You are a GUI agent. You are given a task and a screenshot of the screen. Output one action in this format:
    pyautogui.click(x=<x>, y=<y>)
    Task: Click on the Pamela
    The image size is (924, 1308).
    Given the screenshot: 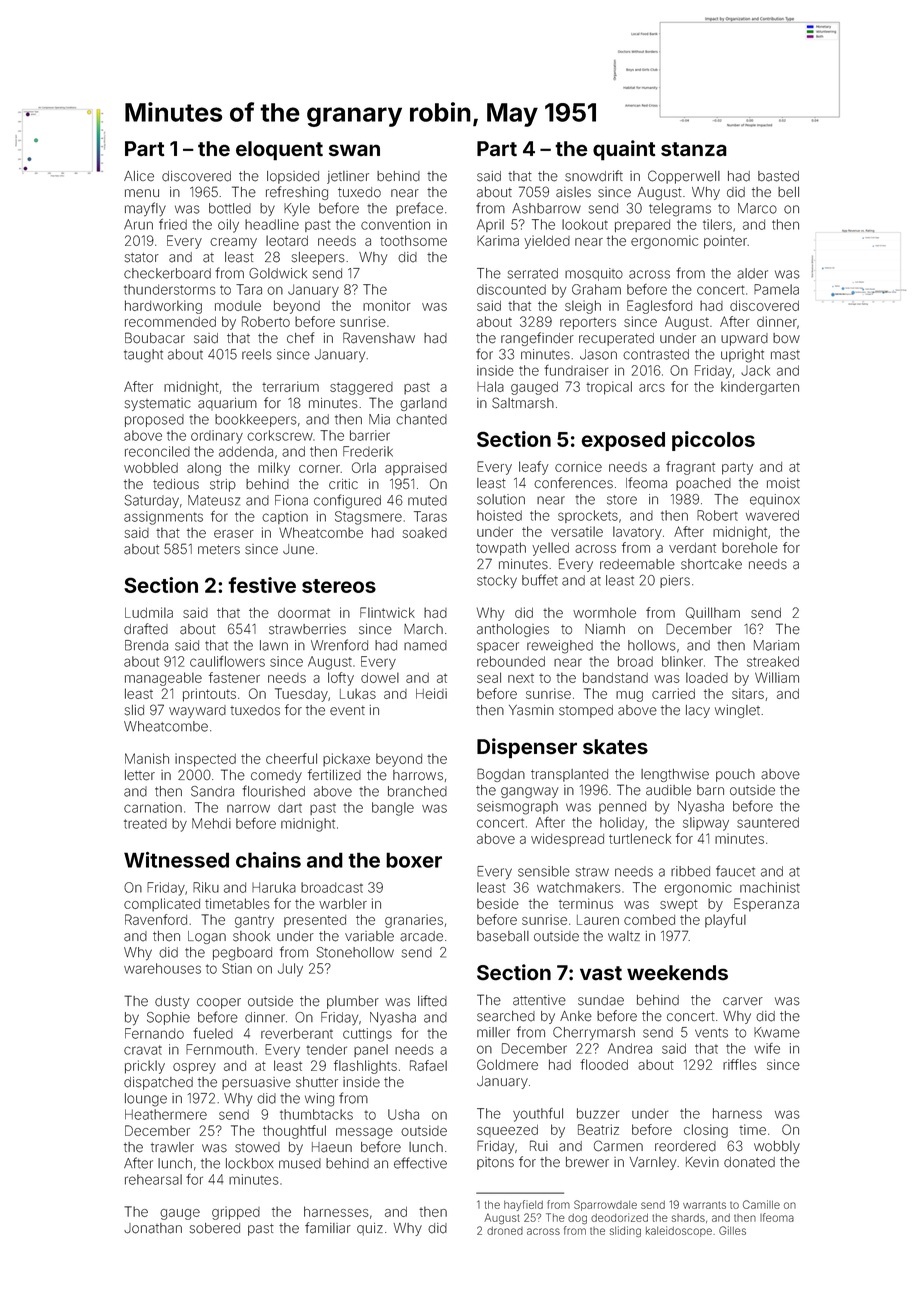 What is the action you would take?
    pyautogui.click(x=776, y=289)
